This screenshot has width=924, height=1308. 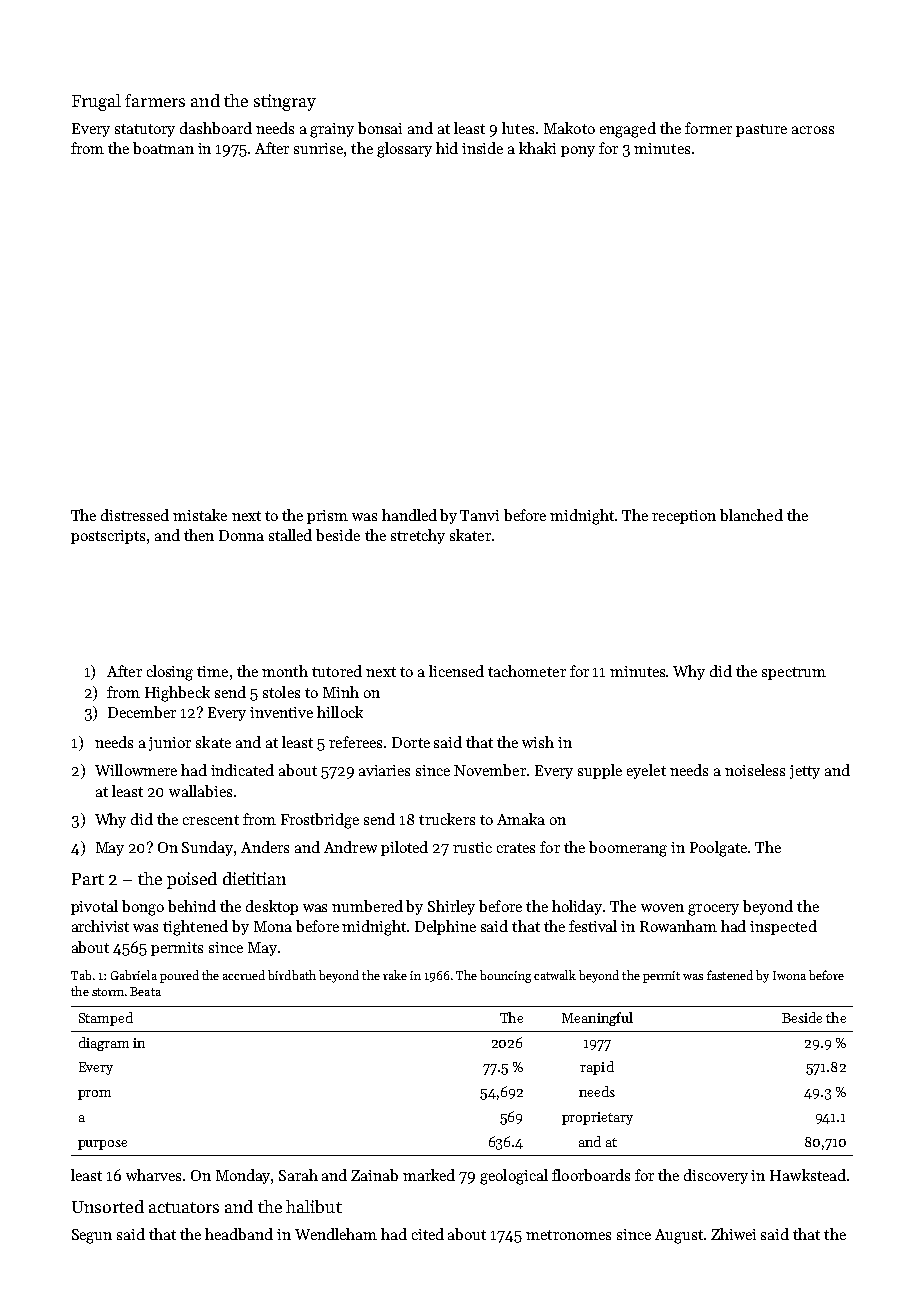 I want to click on headband, so click(x=239, y=1234).
